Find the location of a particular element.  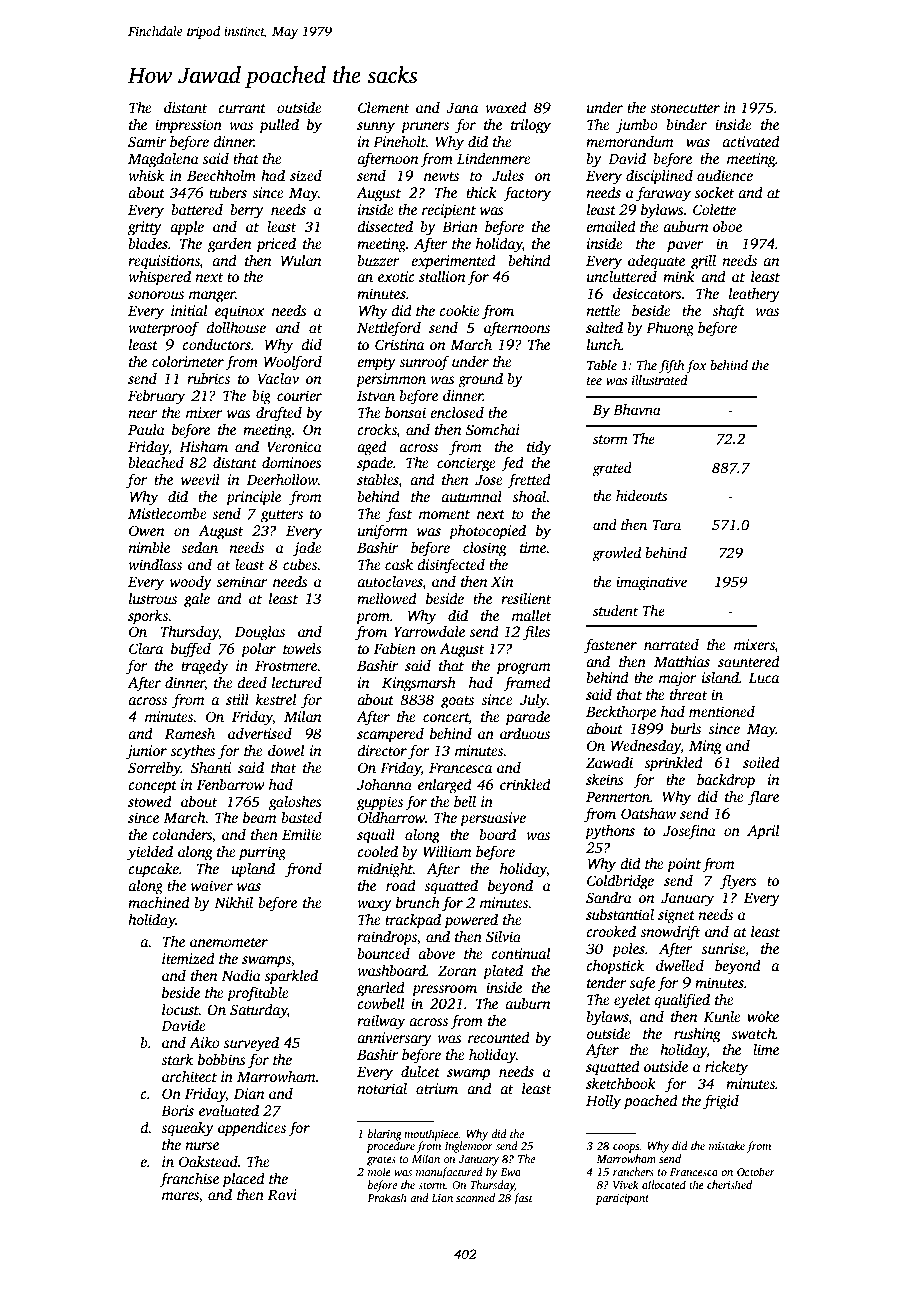

Clement is located at coordinates (383, 107).
